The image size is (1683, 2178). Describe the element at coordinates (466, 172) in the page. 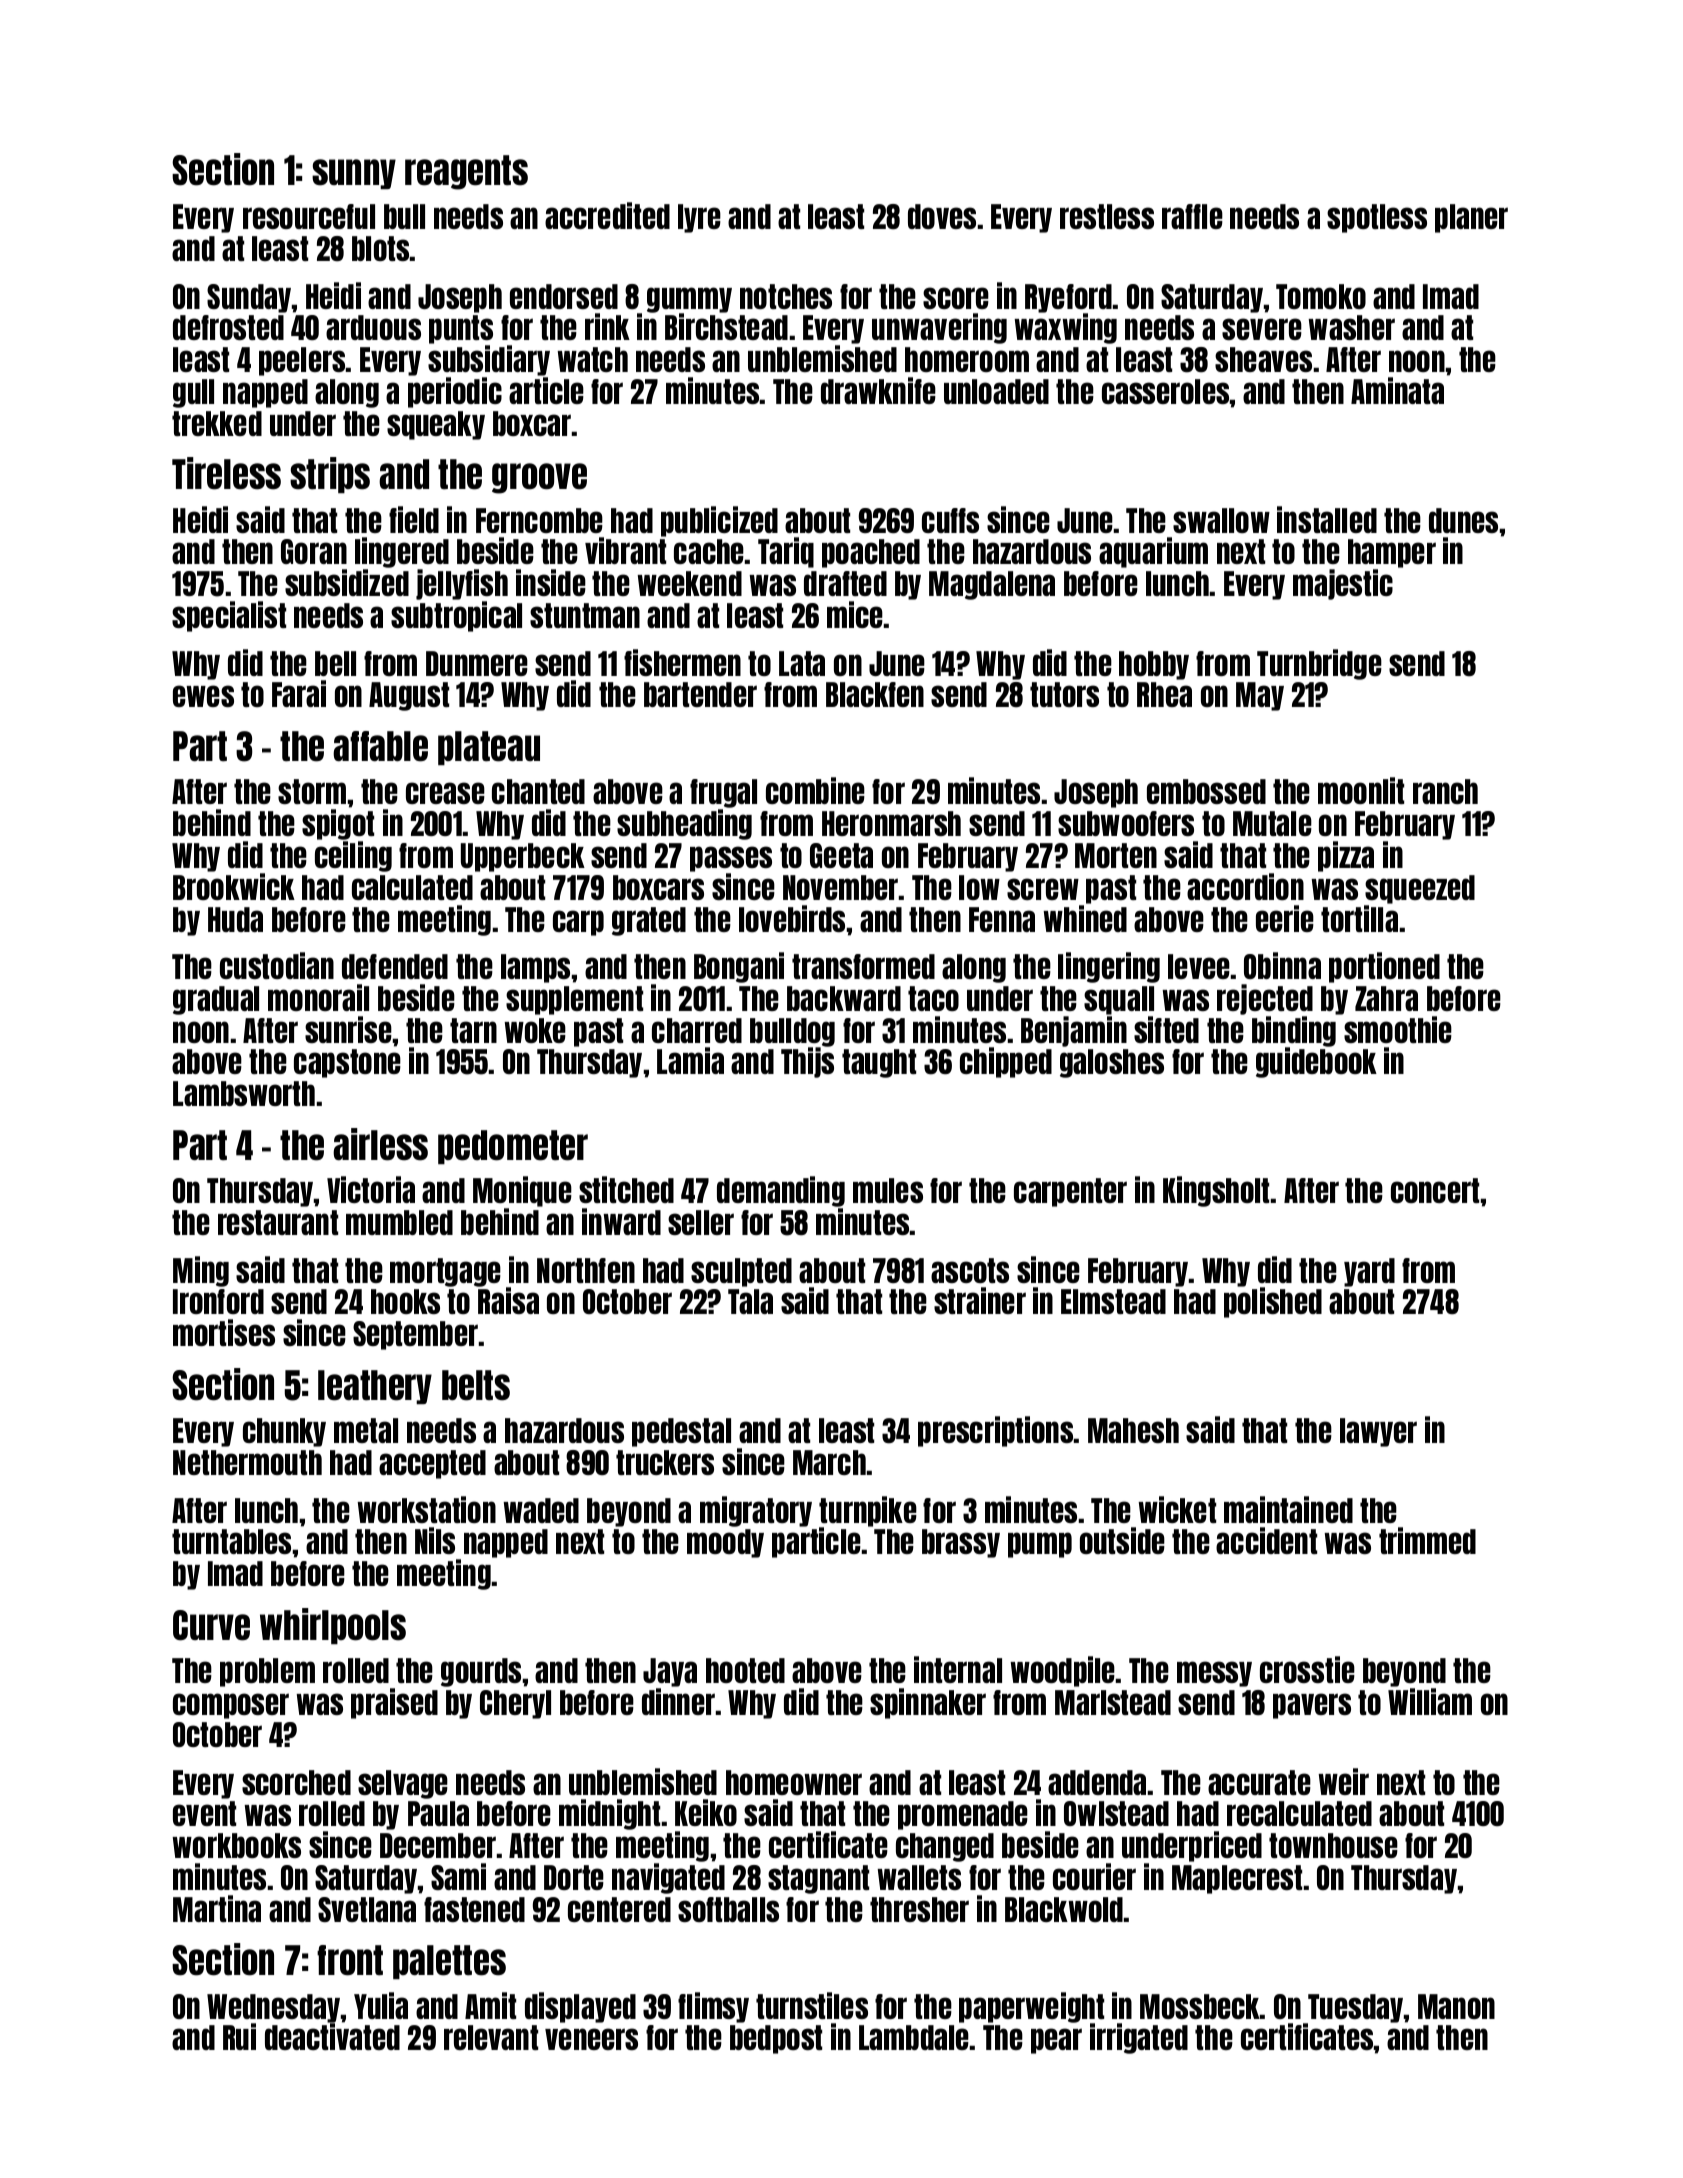

I see `reagents` at that location.
